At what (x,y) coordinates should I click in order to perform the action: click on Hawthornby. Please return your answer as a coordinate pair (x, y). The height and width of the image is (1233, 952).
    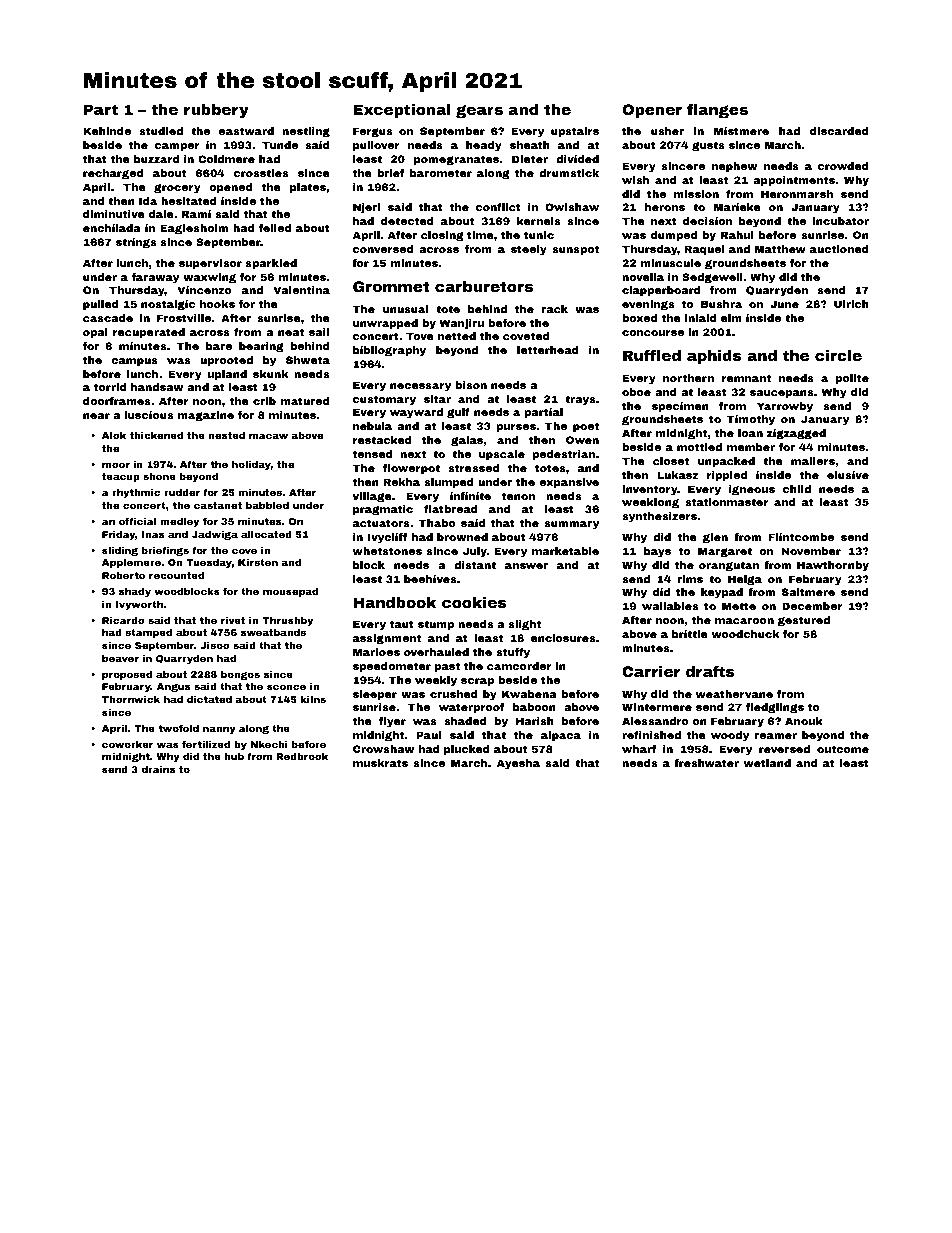
    Looking at the image, I should click on (833, 566).
